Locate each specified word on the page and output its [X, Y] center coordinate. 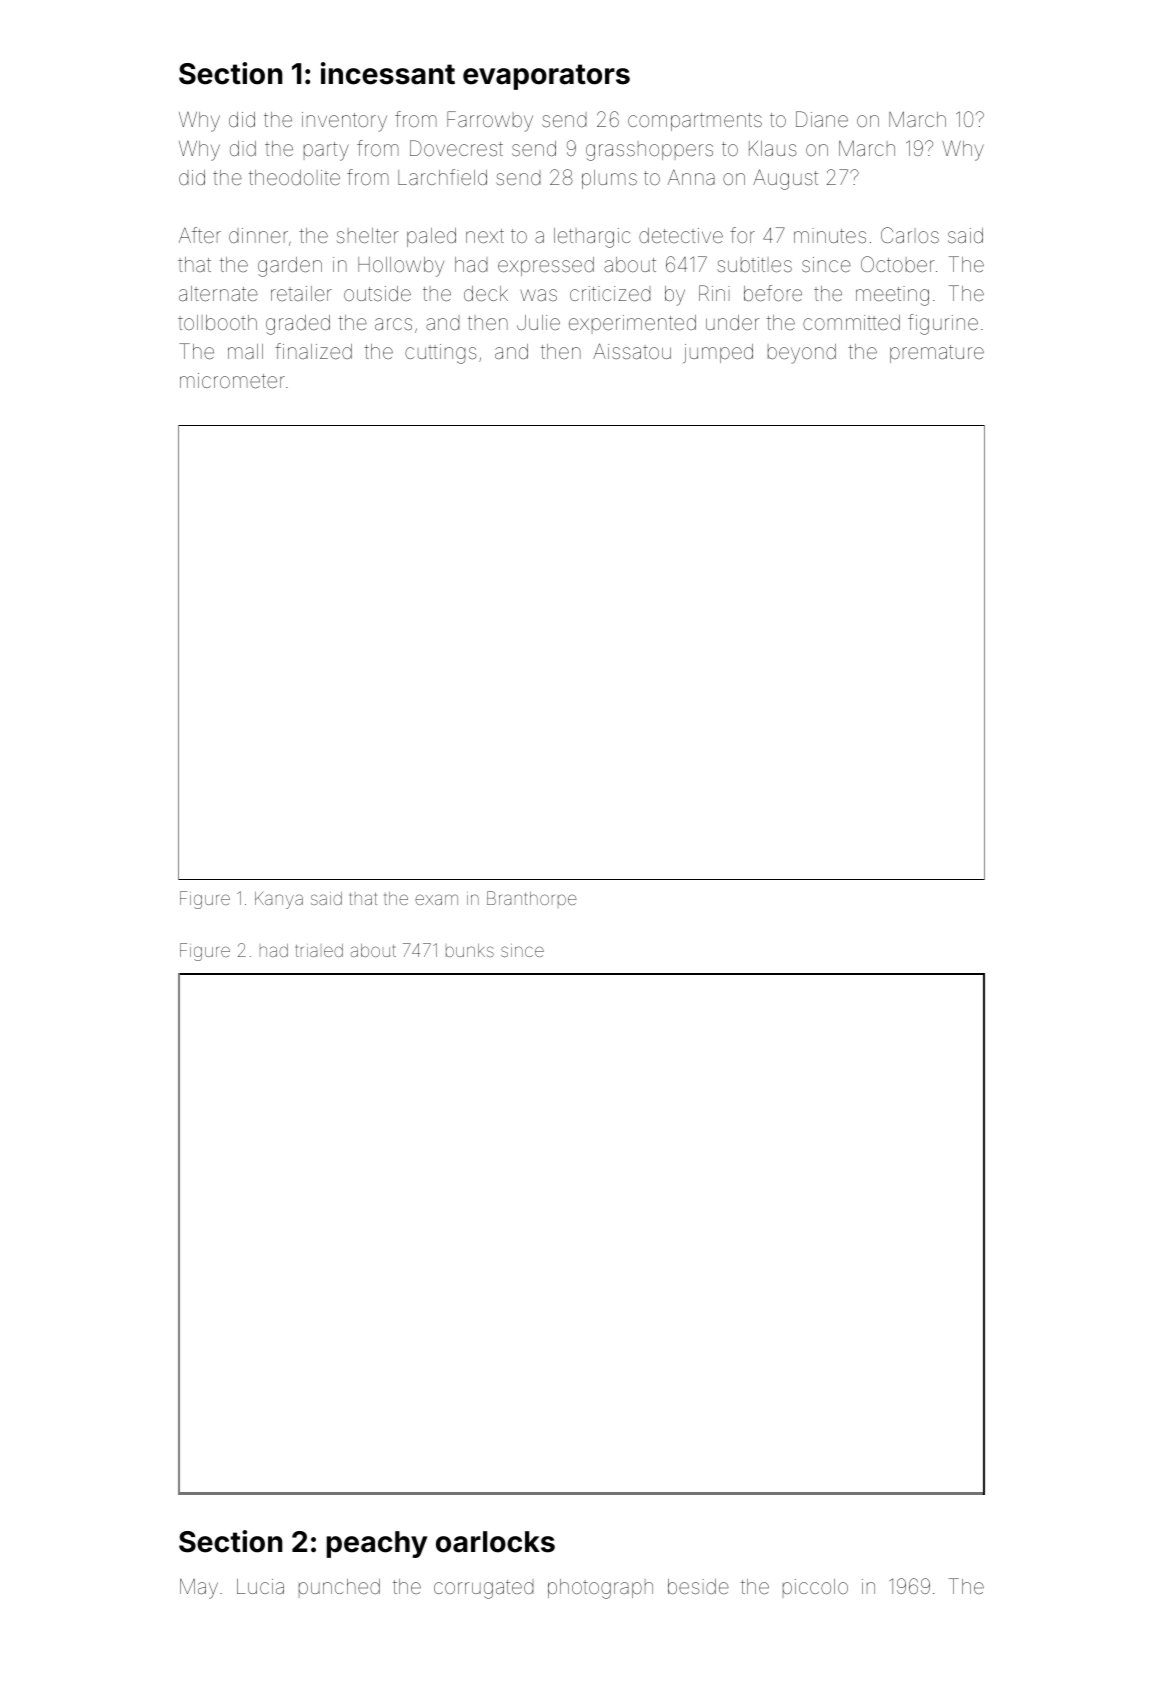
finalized [313, 351]
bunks [470, 950]
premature [937, 354]
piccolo [815, 1588]
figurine [943, 324]
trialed [319, 950]
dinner [258, 235]
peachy [377, 1544]
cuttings [441, 354]
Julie [538, 322]
